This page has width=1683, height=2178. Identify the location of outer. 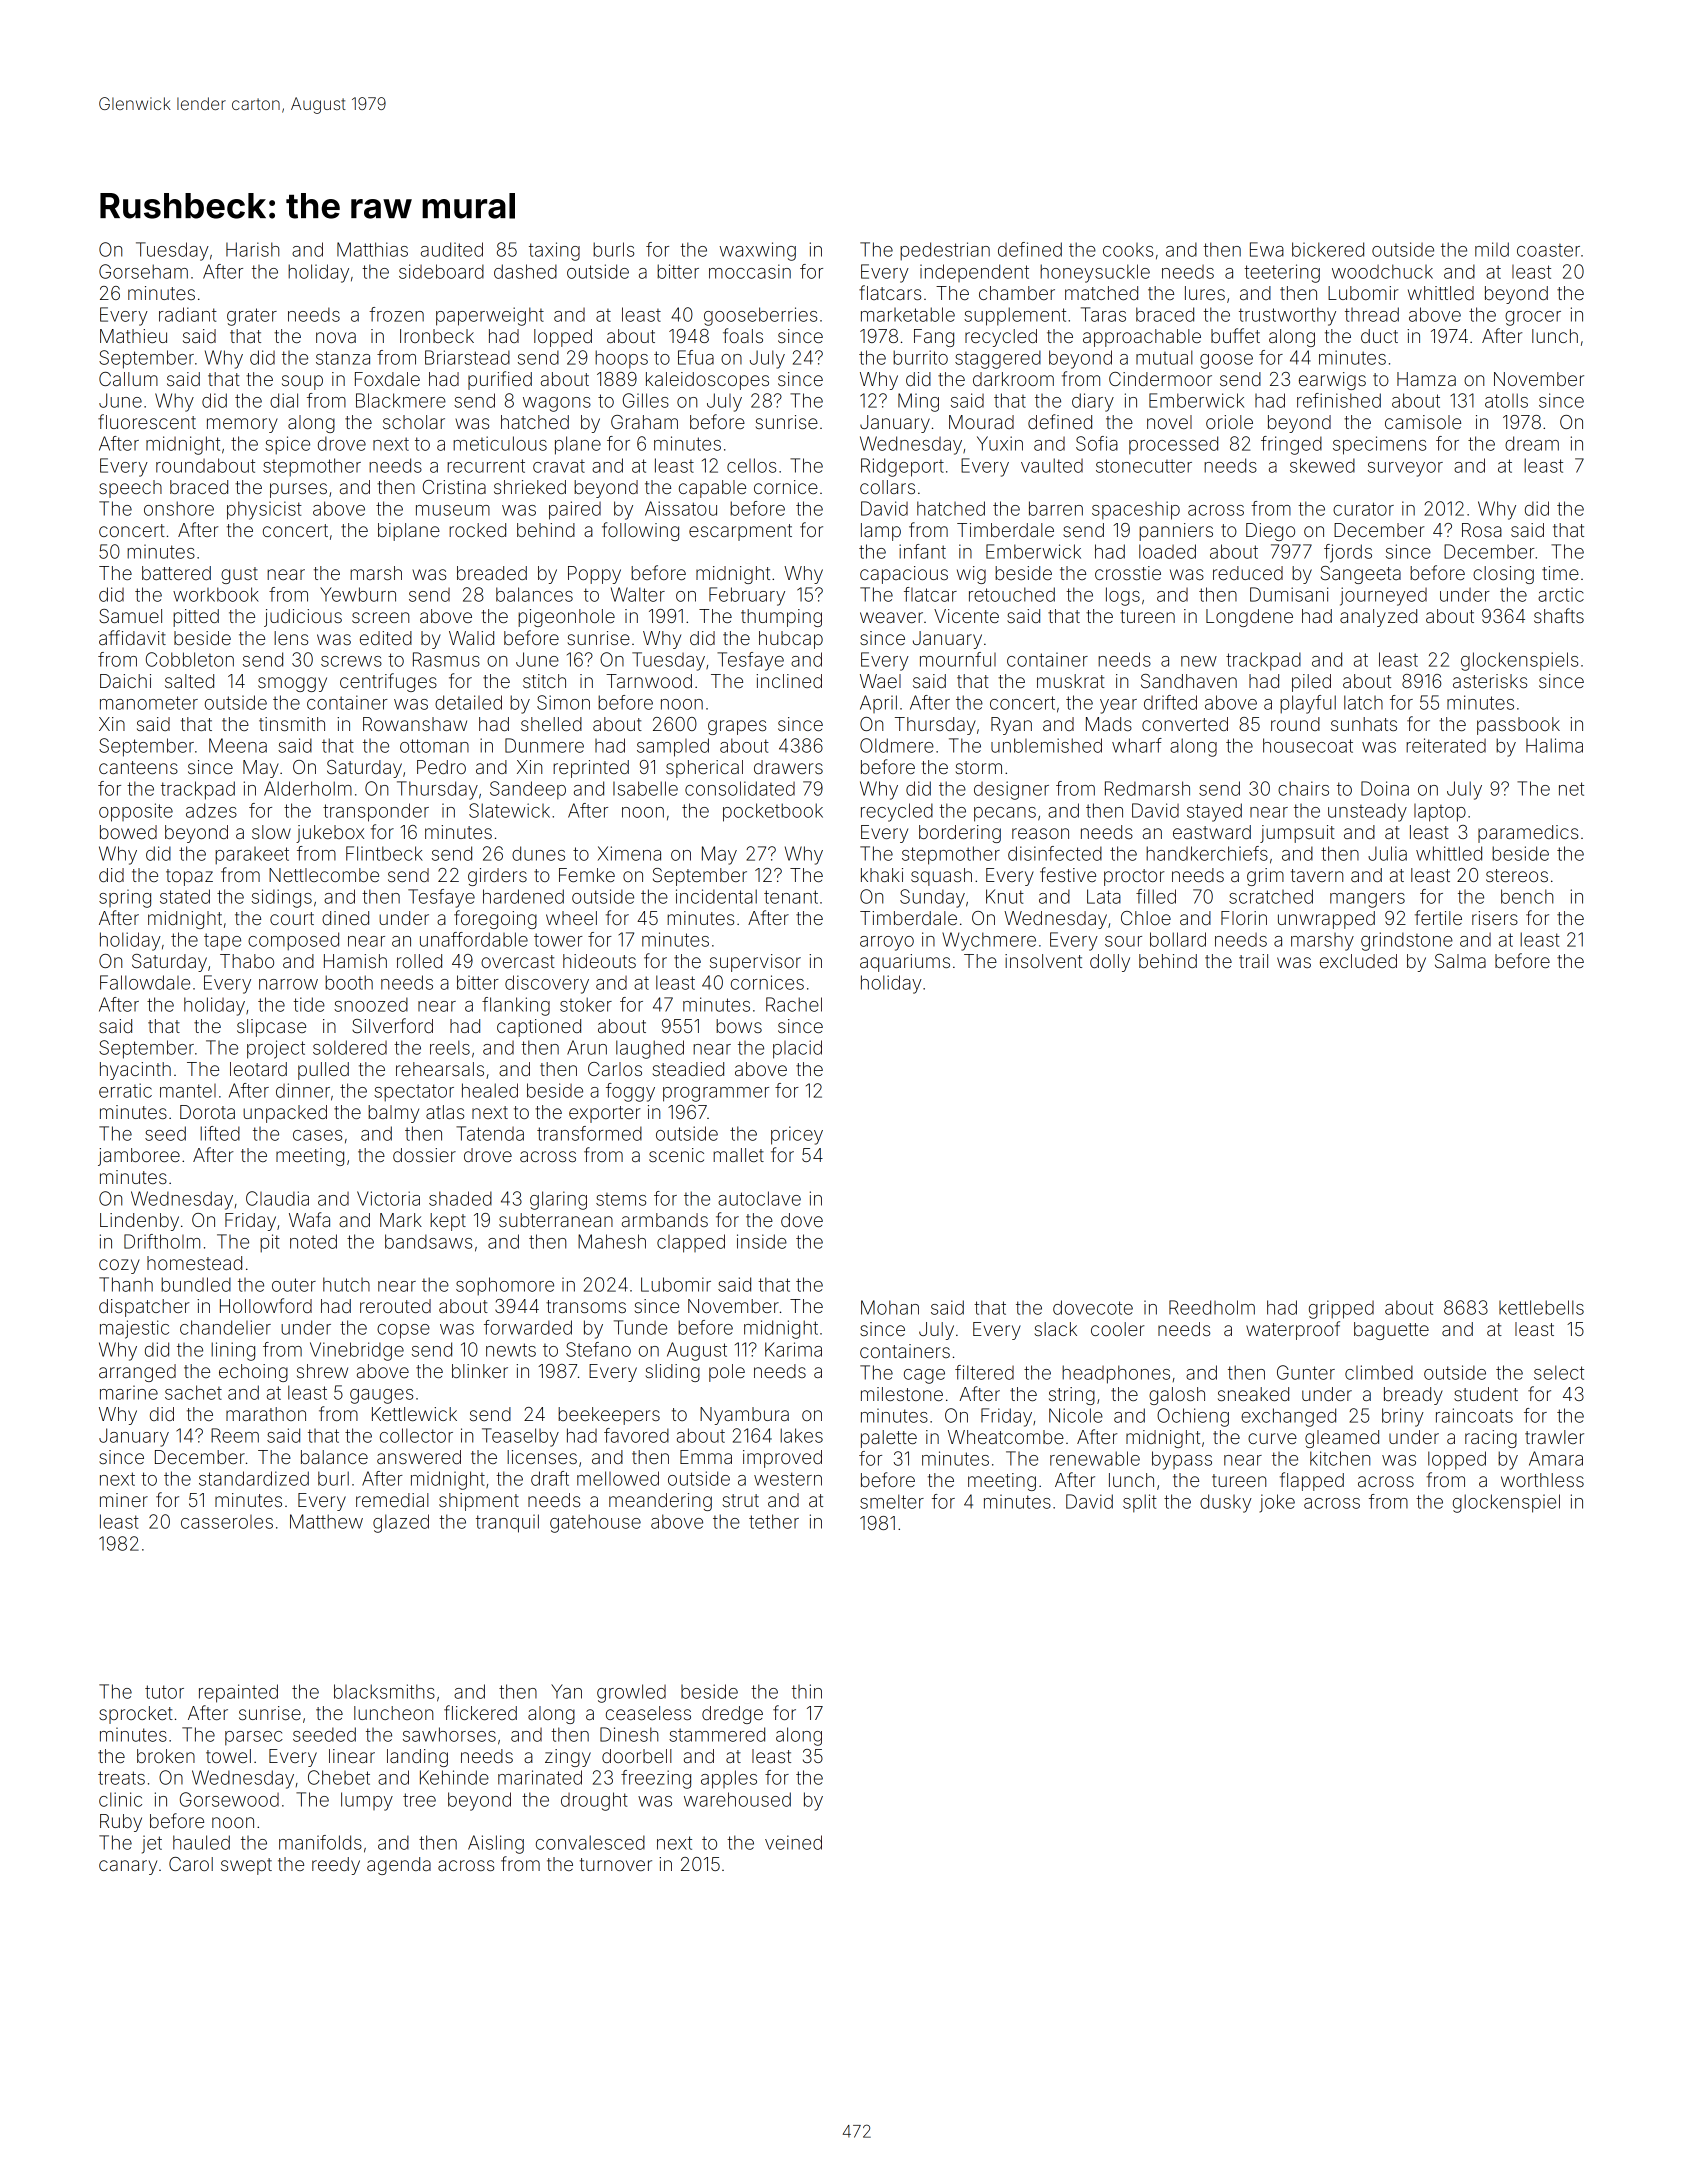
(294, 1285).
